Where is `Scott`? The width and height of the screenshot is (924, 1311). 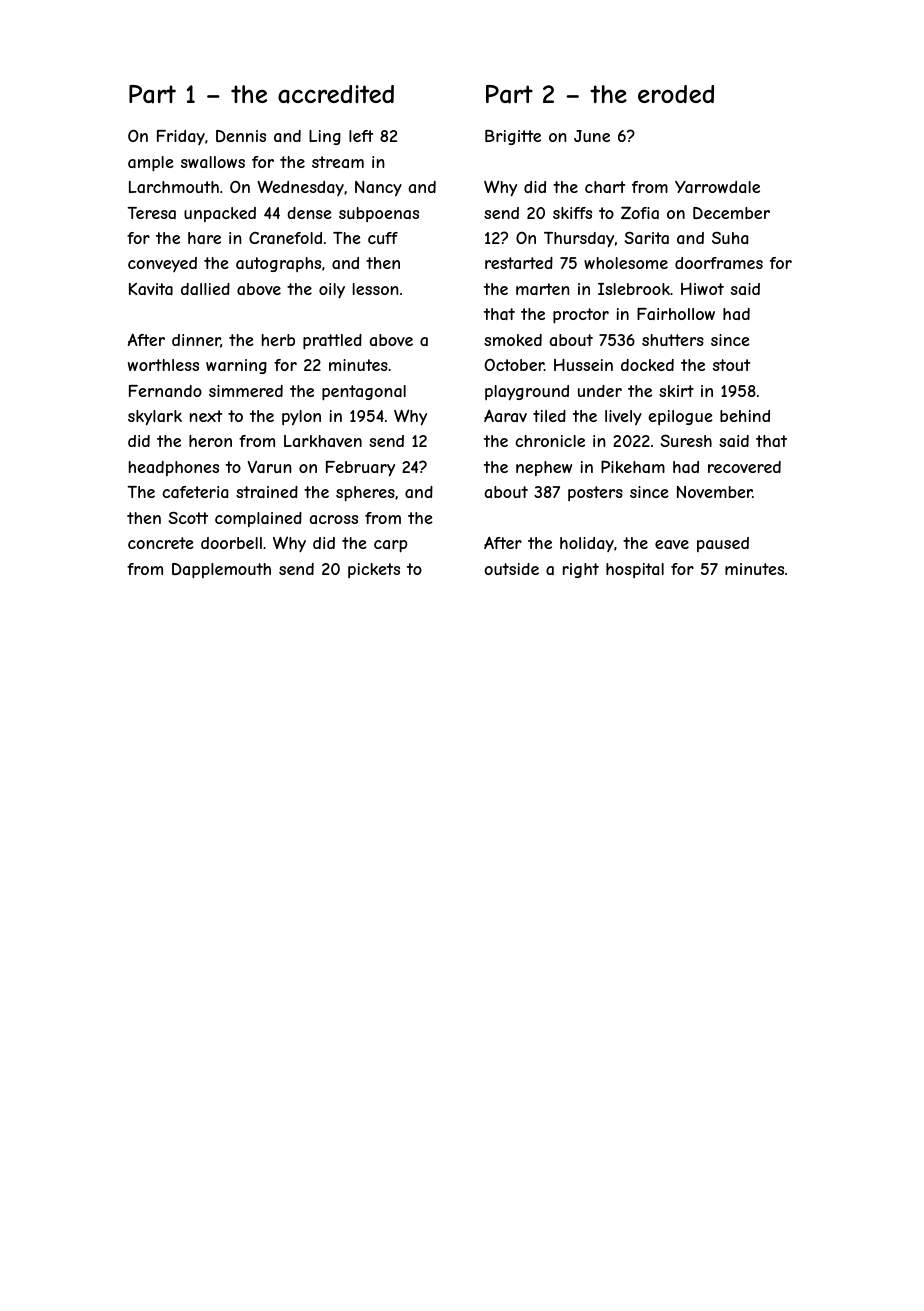
Scott is located at coordinates (188, 517).
